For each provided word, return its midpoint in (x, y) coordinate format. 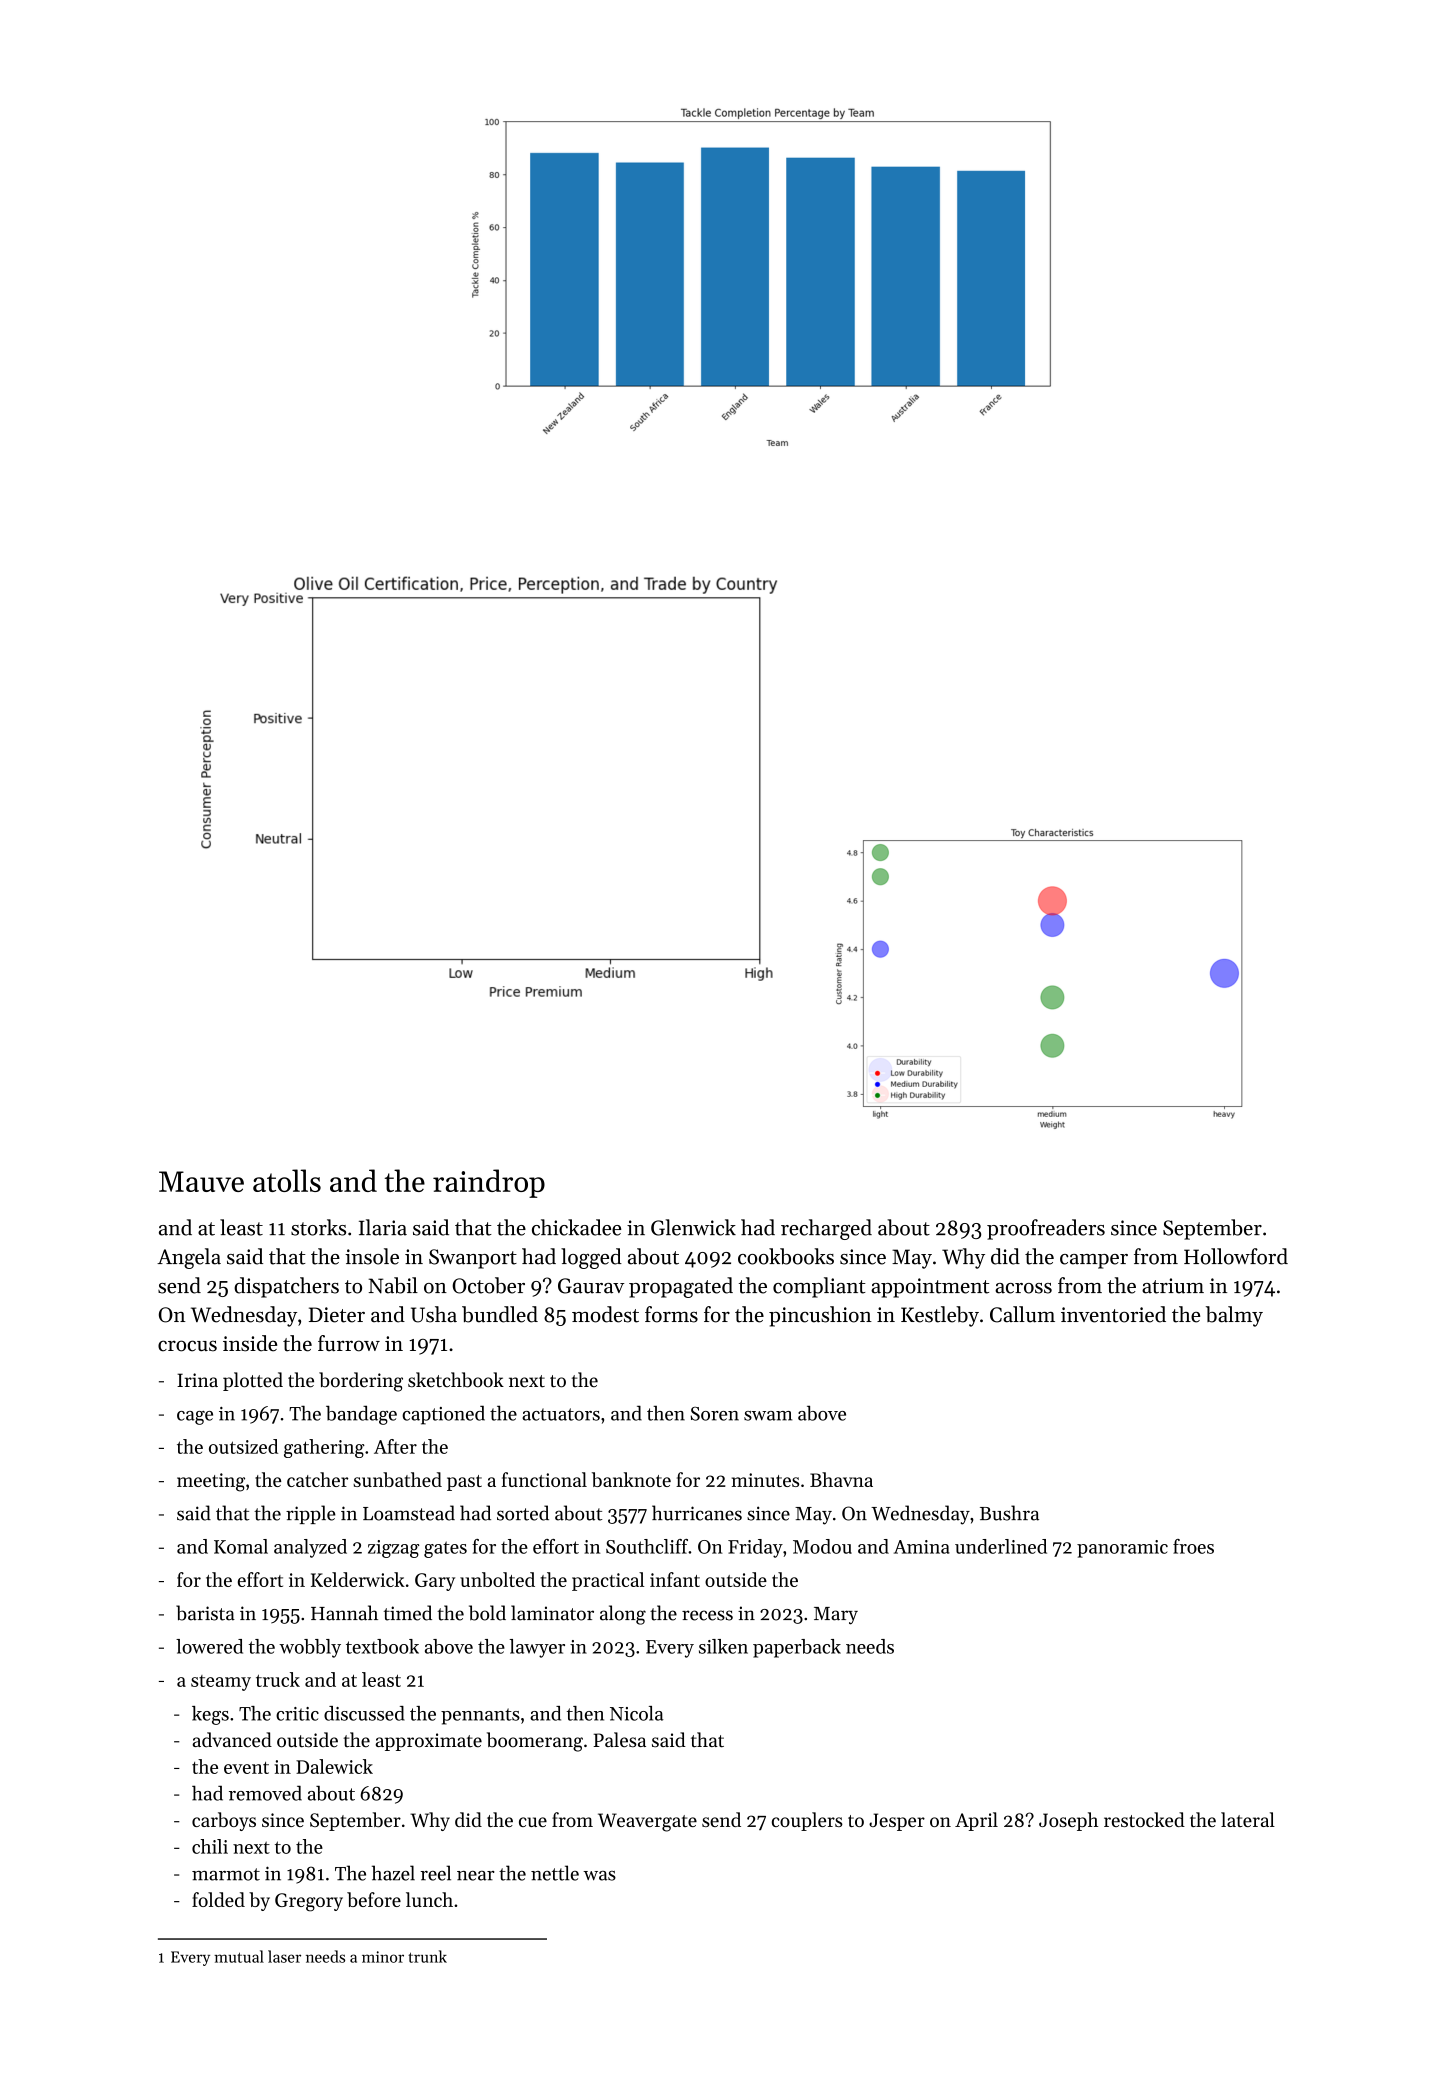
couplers (807, 1821)
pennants (480, 1716)
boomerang (535, 1742)
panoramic (1122, 1549)
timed (408, 1613)
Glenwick (693, 1227)
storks (318, 1227)
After (395, 1446)
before (374, 1899)
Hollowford (1236, 1256)
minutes (765, 1480)
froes (1193, 1546)
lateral (1248, 1819)
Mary (836, 1616)
